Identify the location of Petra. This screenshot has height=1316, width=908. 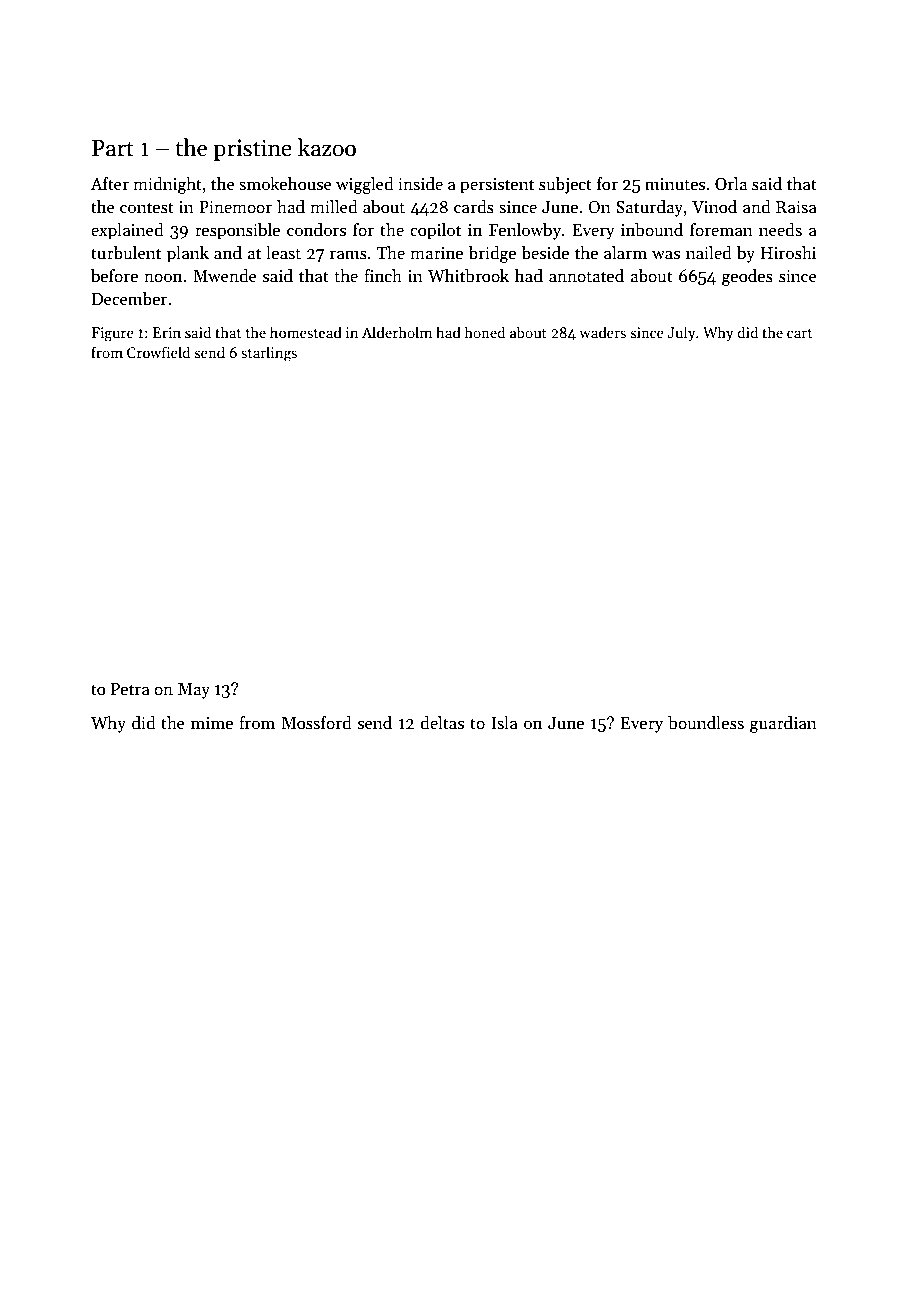
(130, 689).
